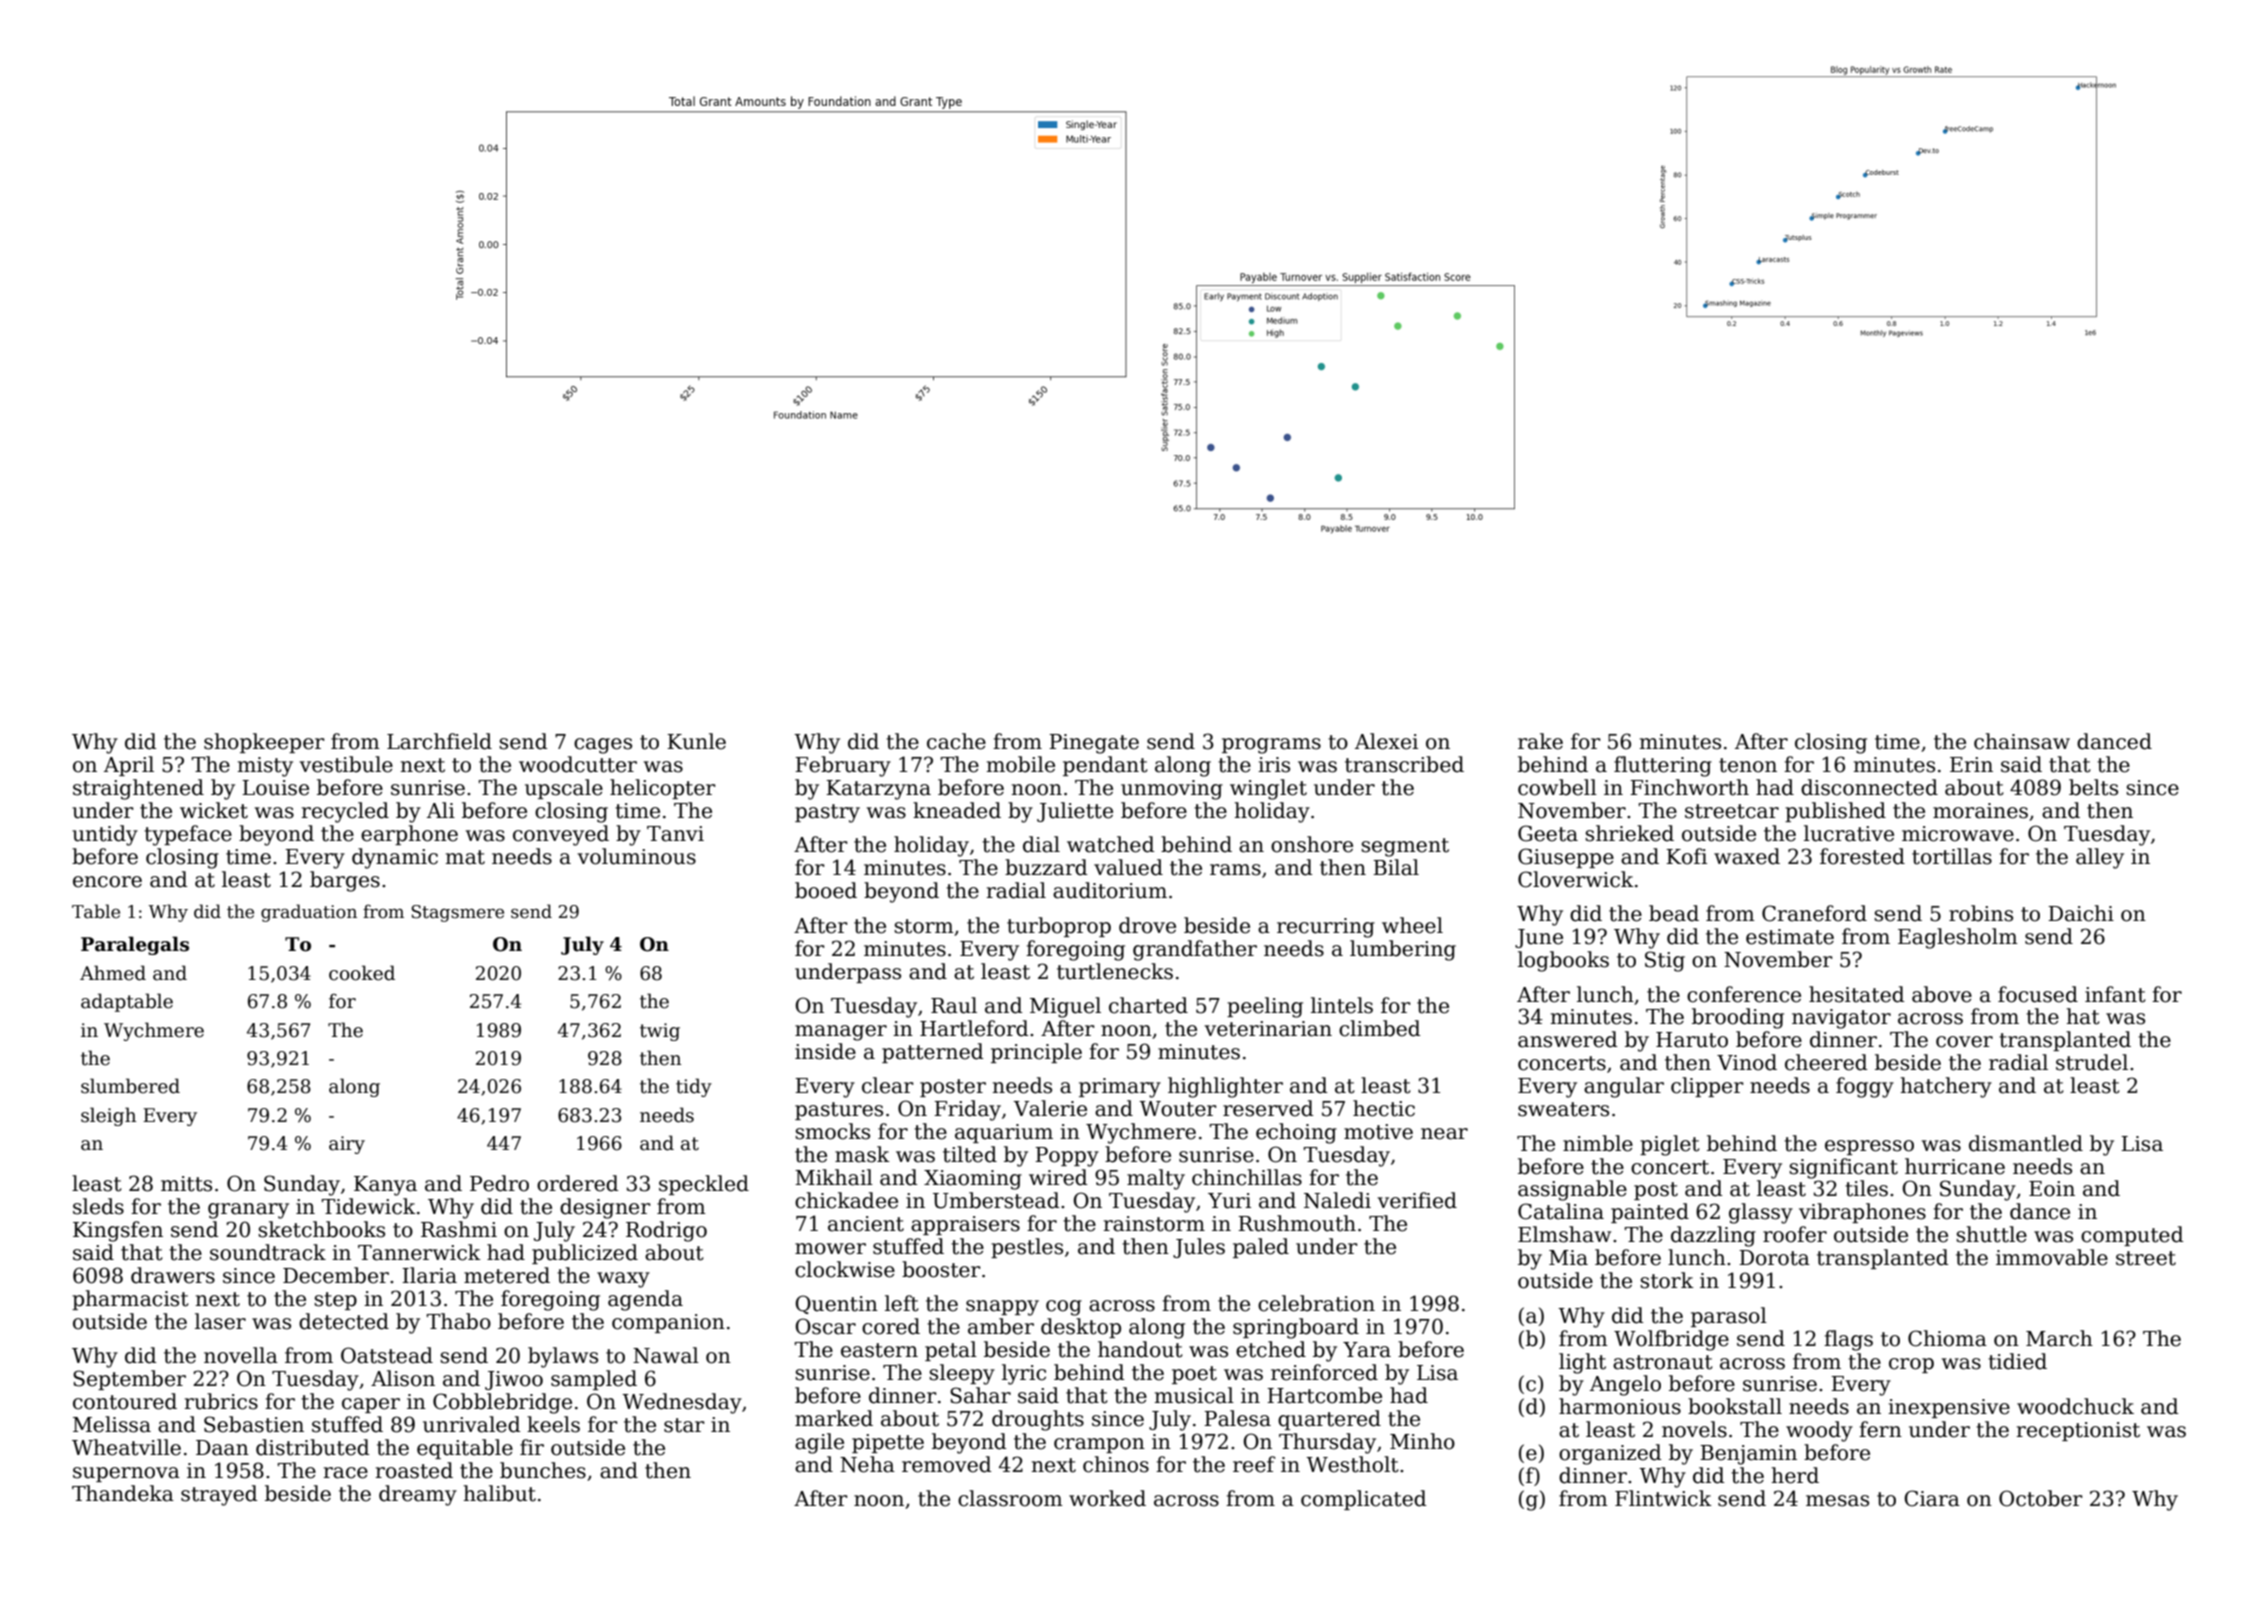  I want to click on Yara, so click(1367, 1350).
